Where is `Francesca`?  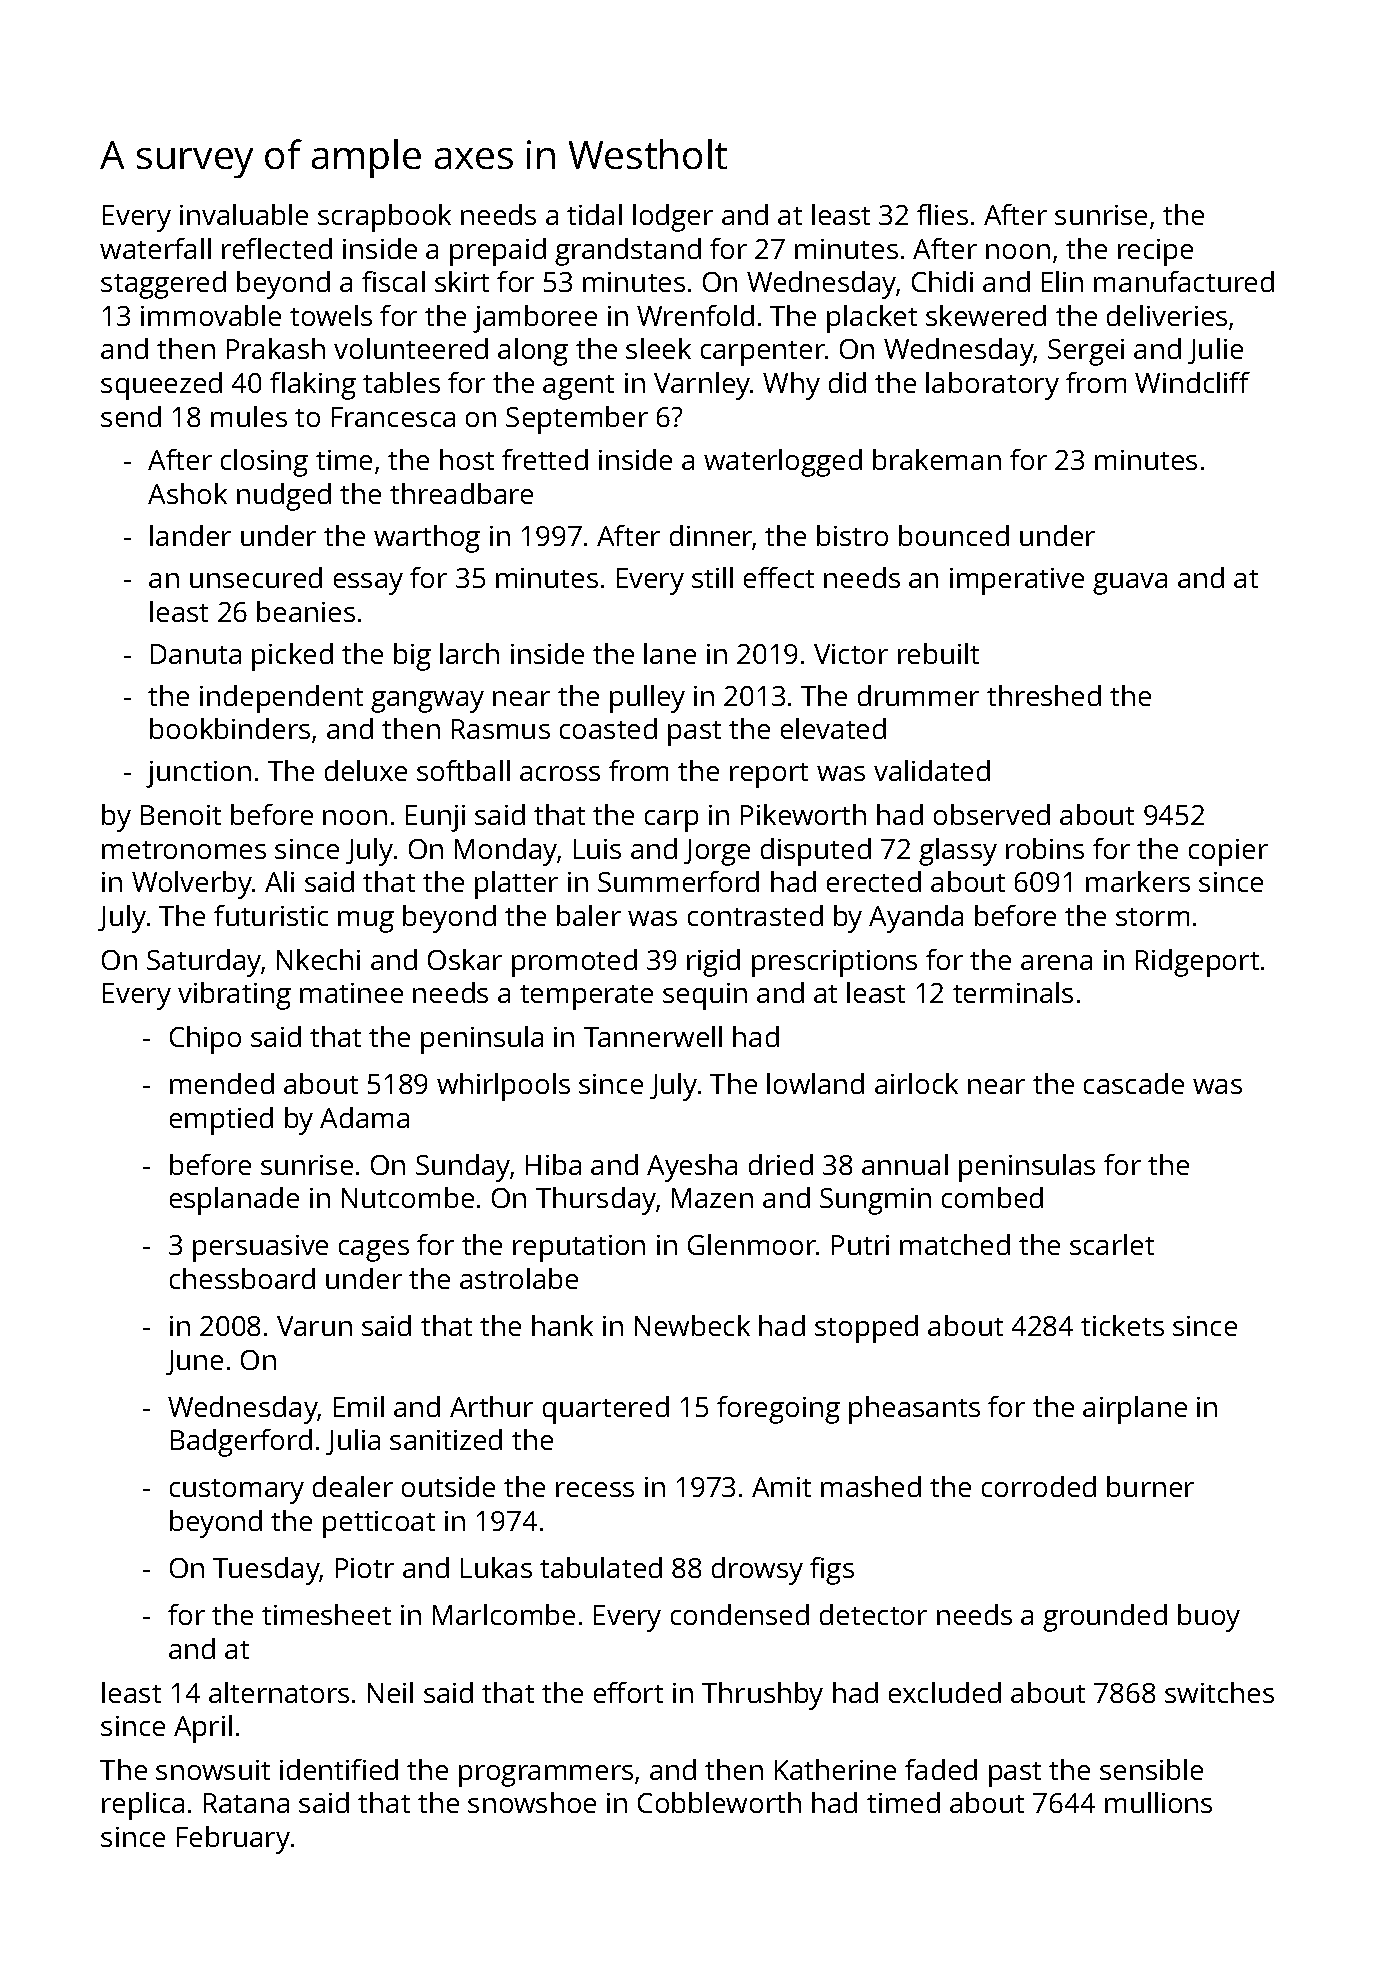 Francesca is located at coordinates (393, 417).
